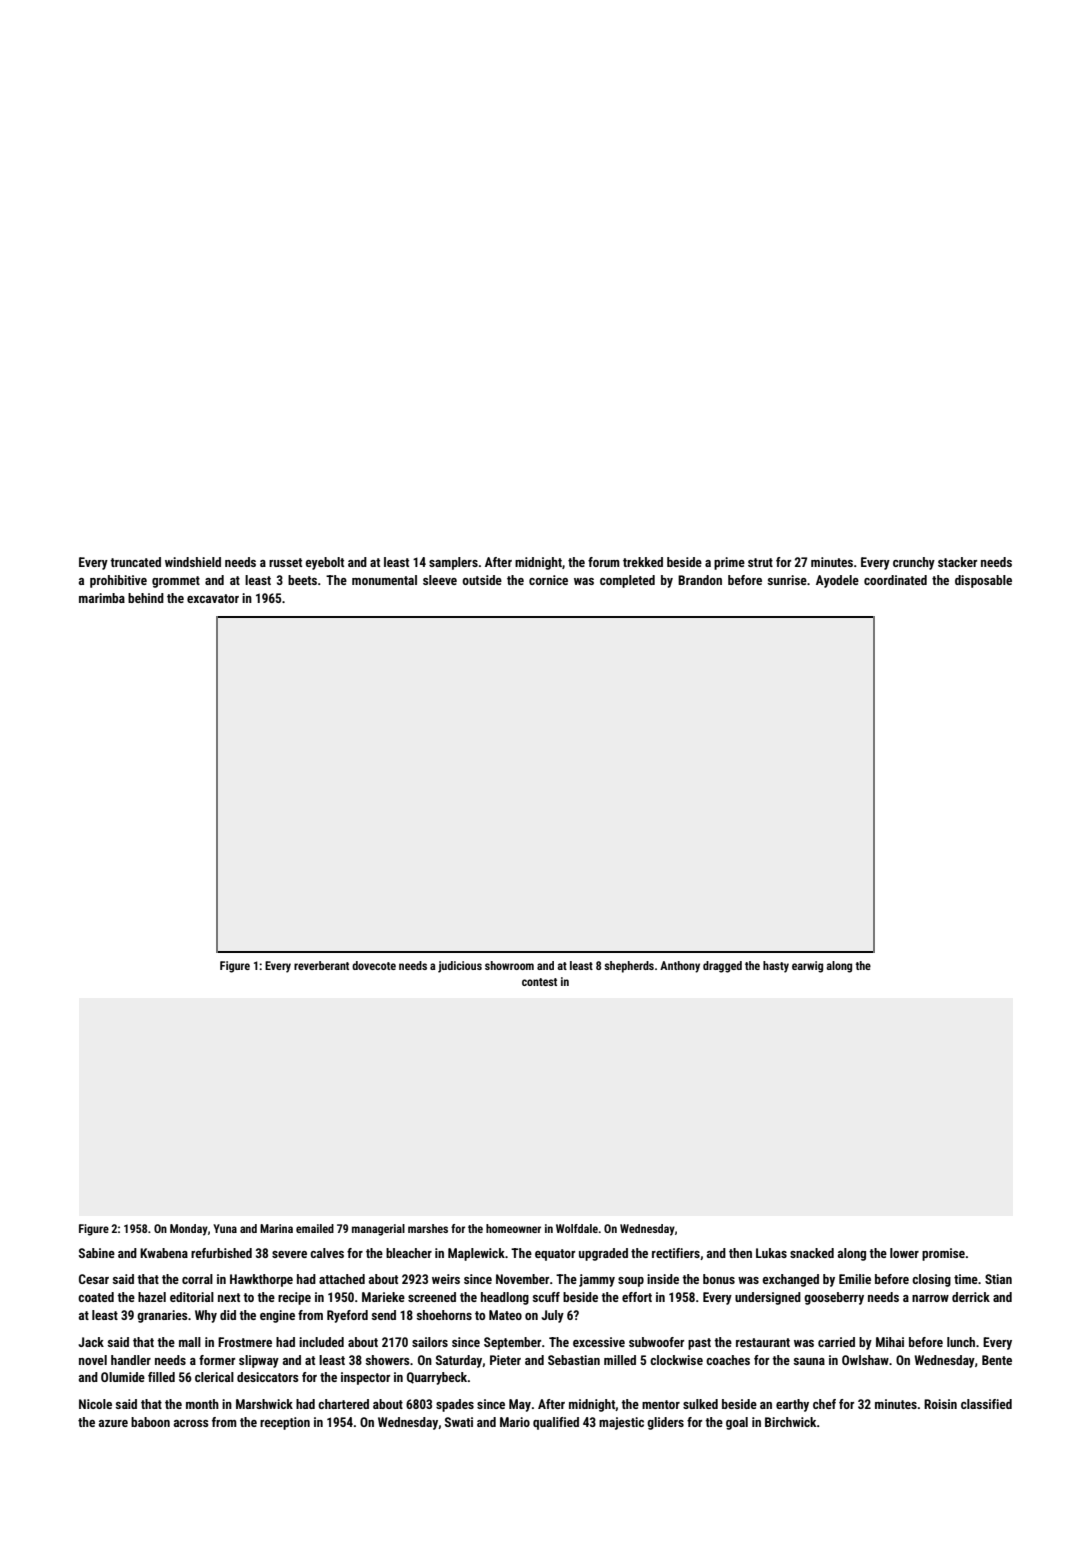 This screenshot has width=1091, height=1543. What do you see at coordinates (102, 598) in the screenshot?
I see `marimba` at bounding box center [102, 598].
